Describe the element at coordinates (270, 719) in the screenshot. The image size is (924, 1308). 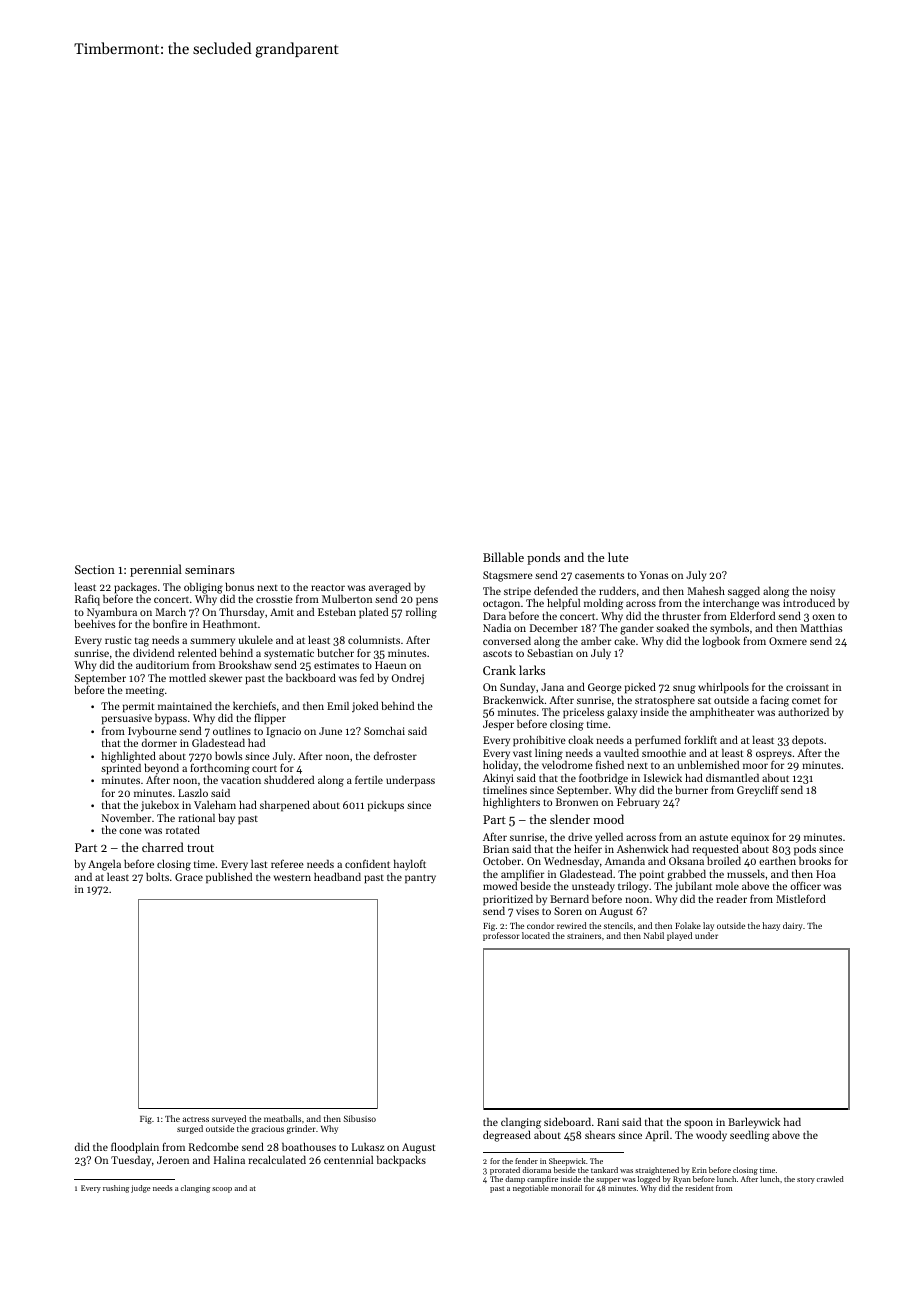
I see `flipper` at that location.
